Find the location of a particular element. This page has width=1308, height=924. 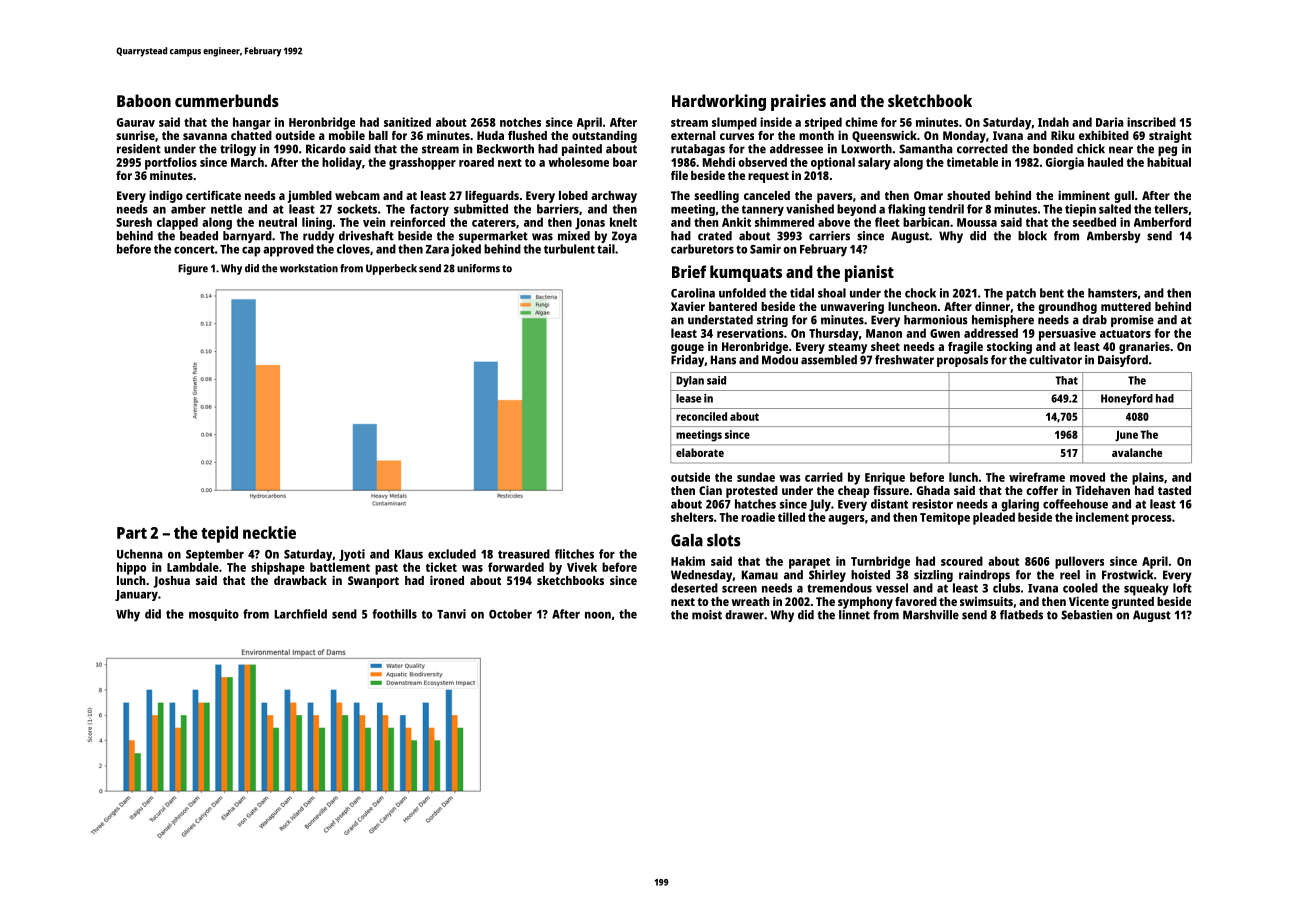

flatbeds is located at coordinates (1021, 615).
